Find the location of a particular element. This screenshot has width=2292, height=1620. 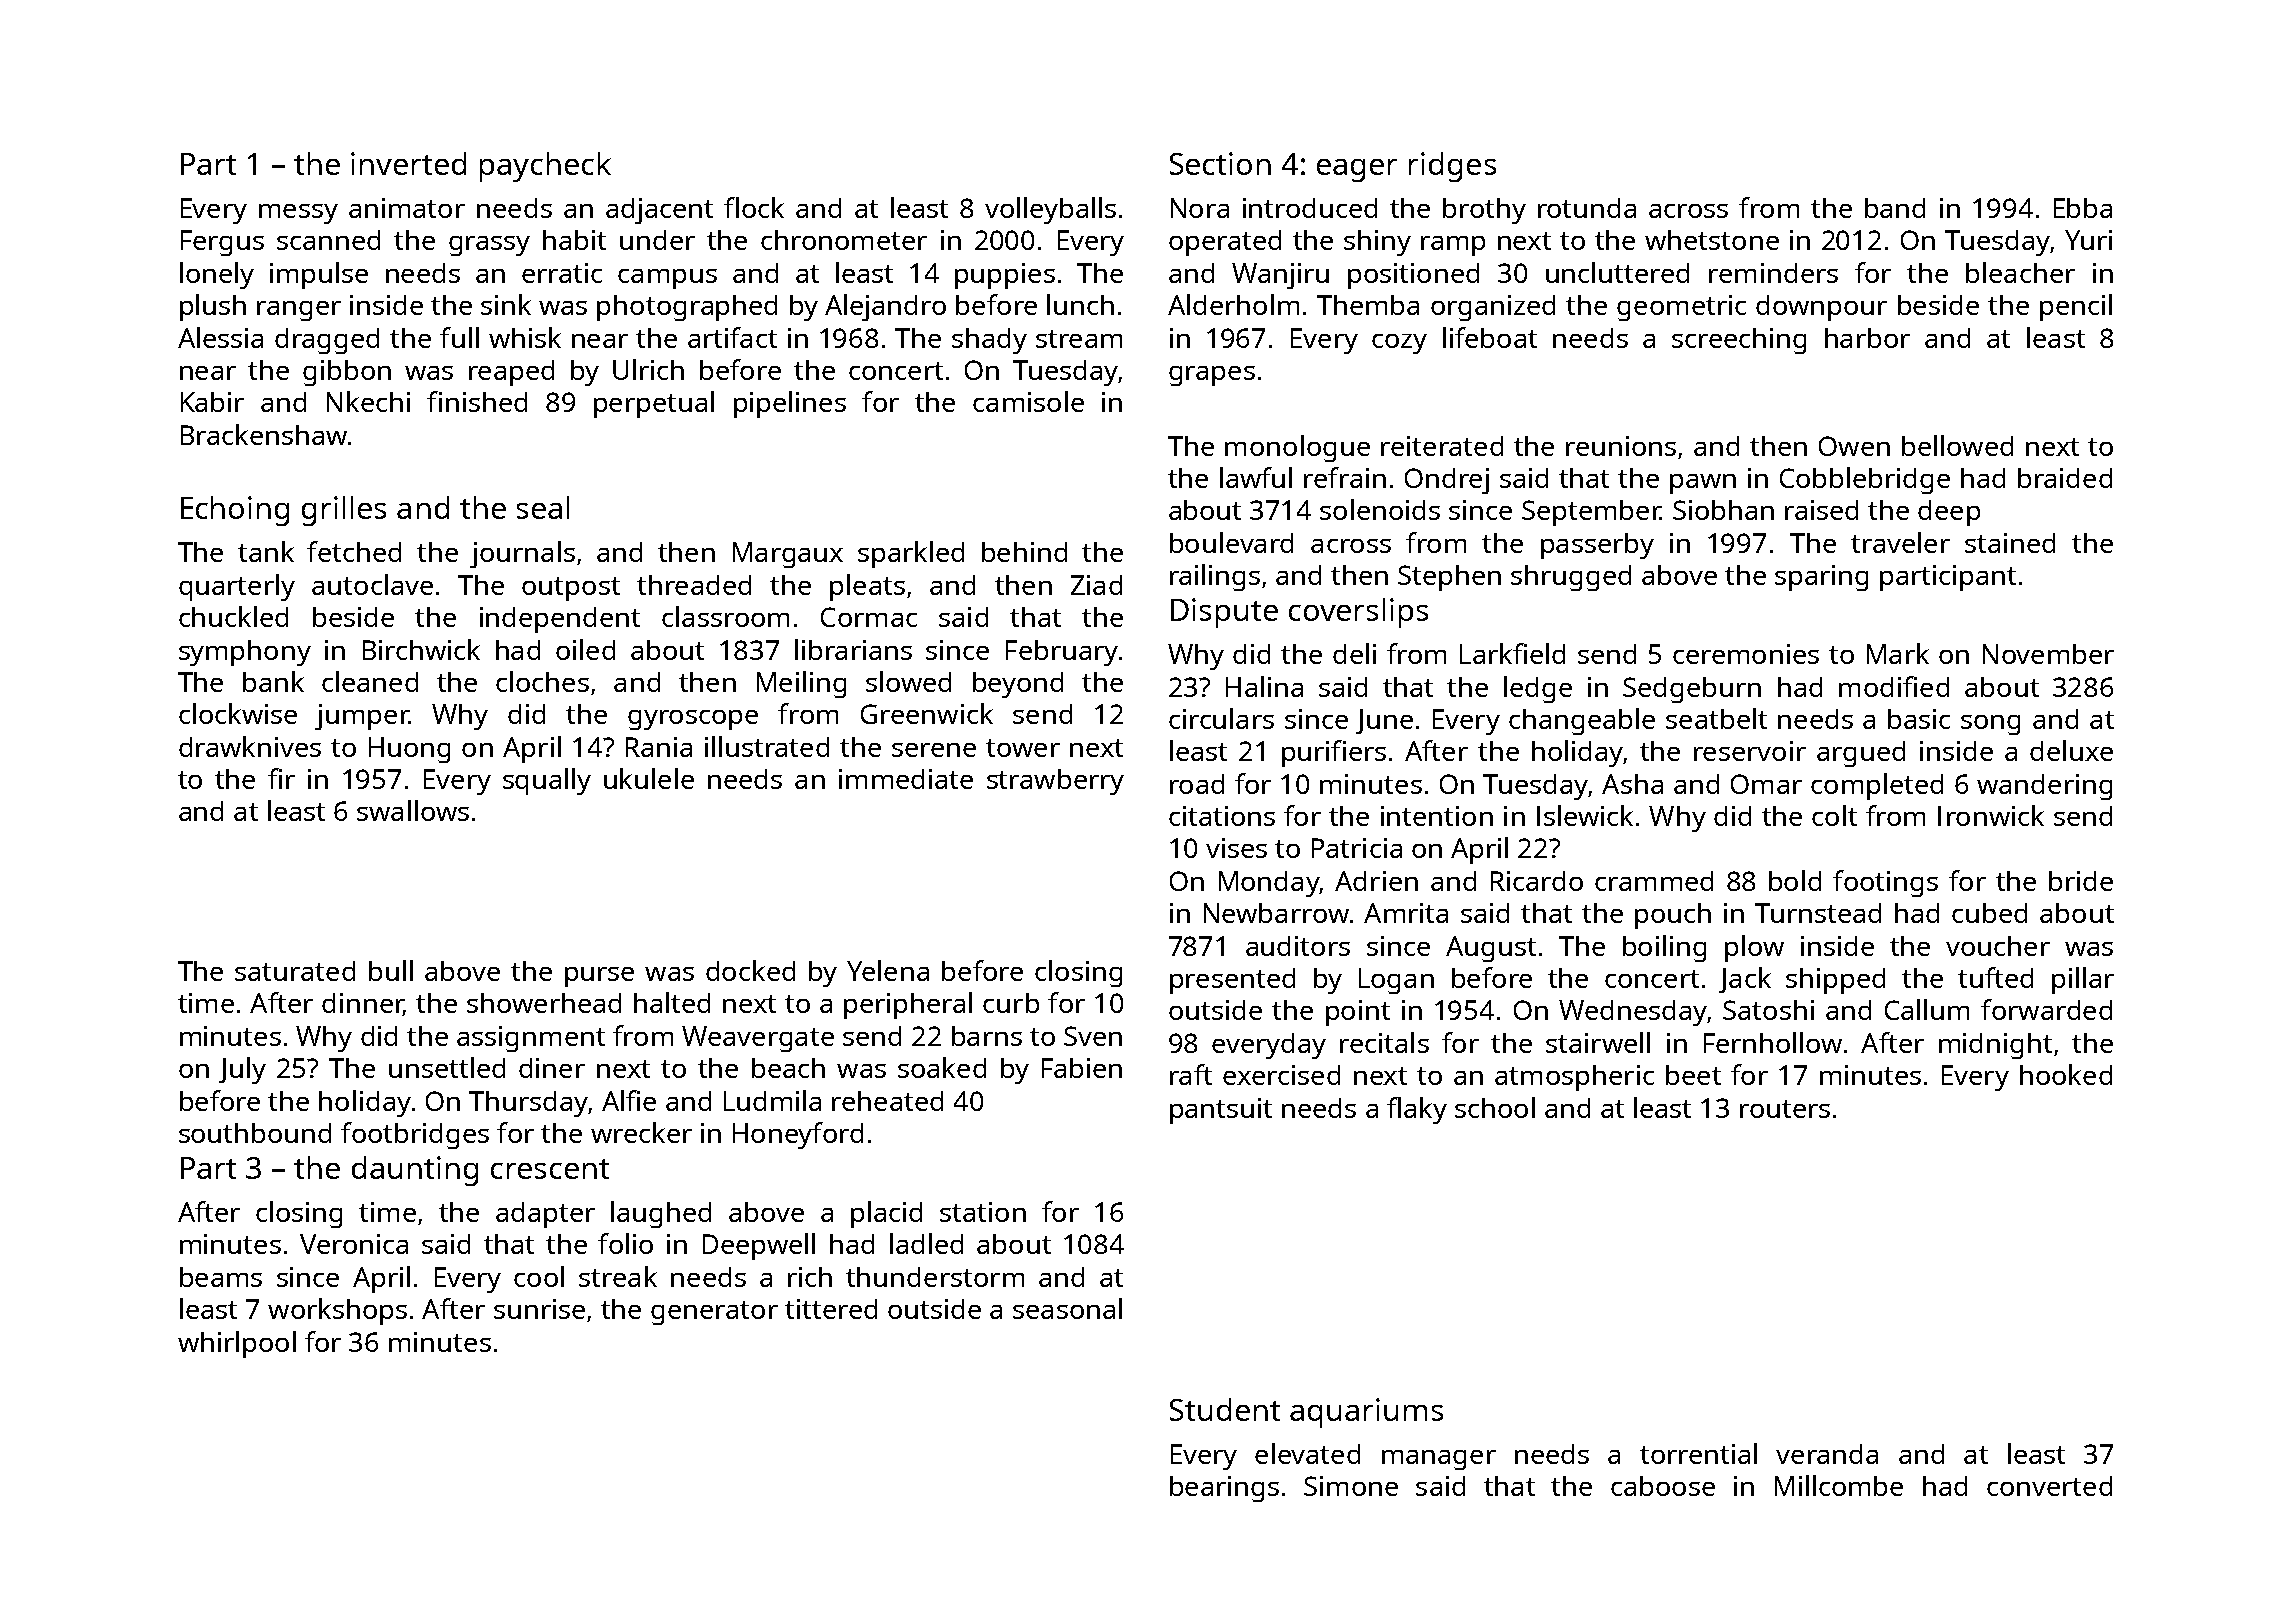

Ziad is located at coordinates (1096, 585).
